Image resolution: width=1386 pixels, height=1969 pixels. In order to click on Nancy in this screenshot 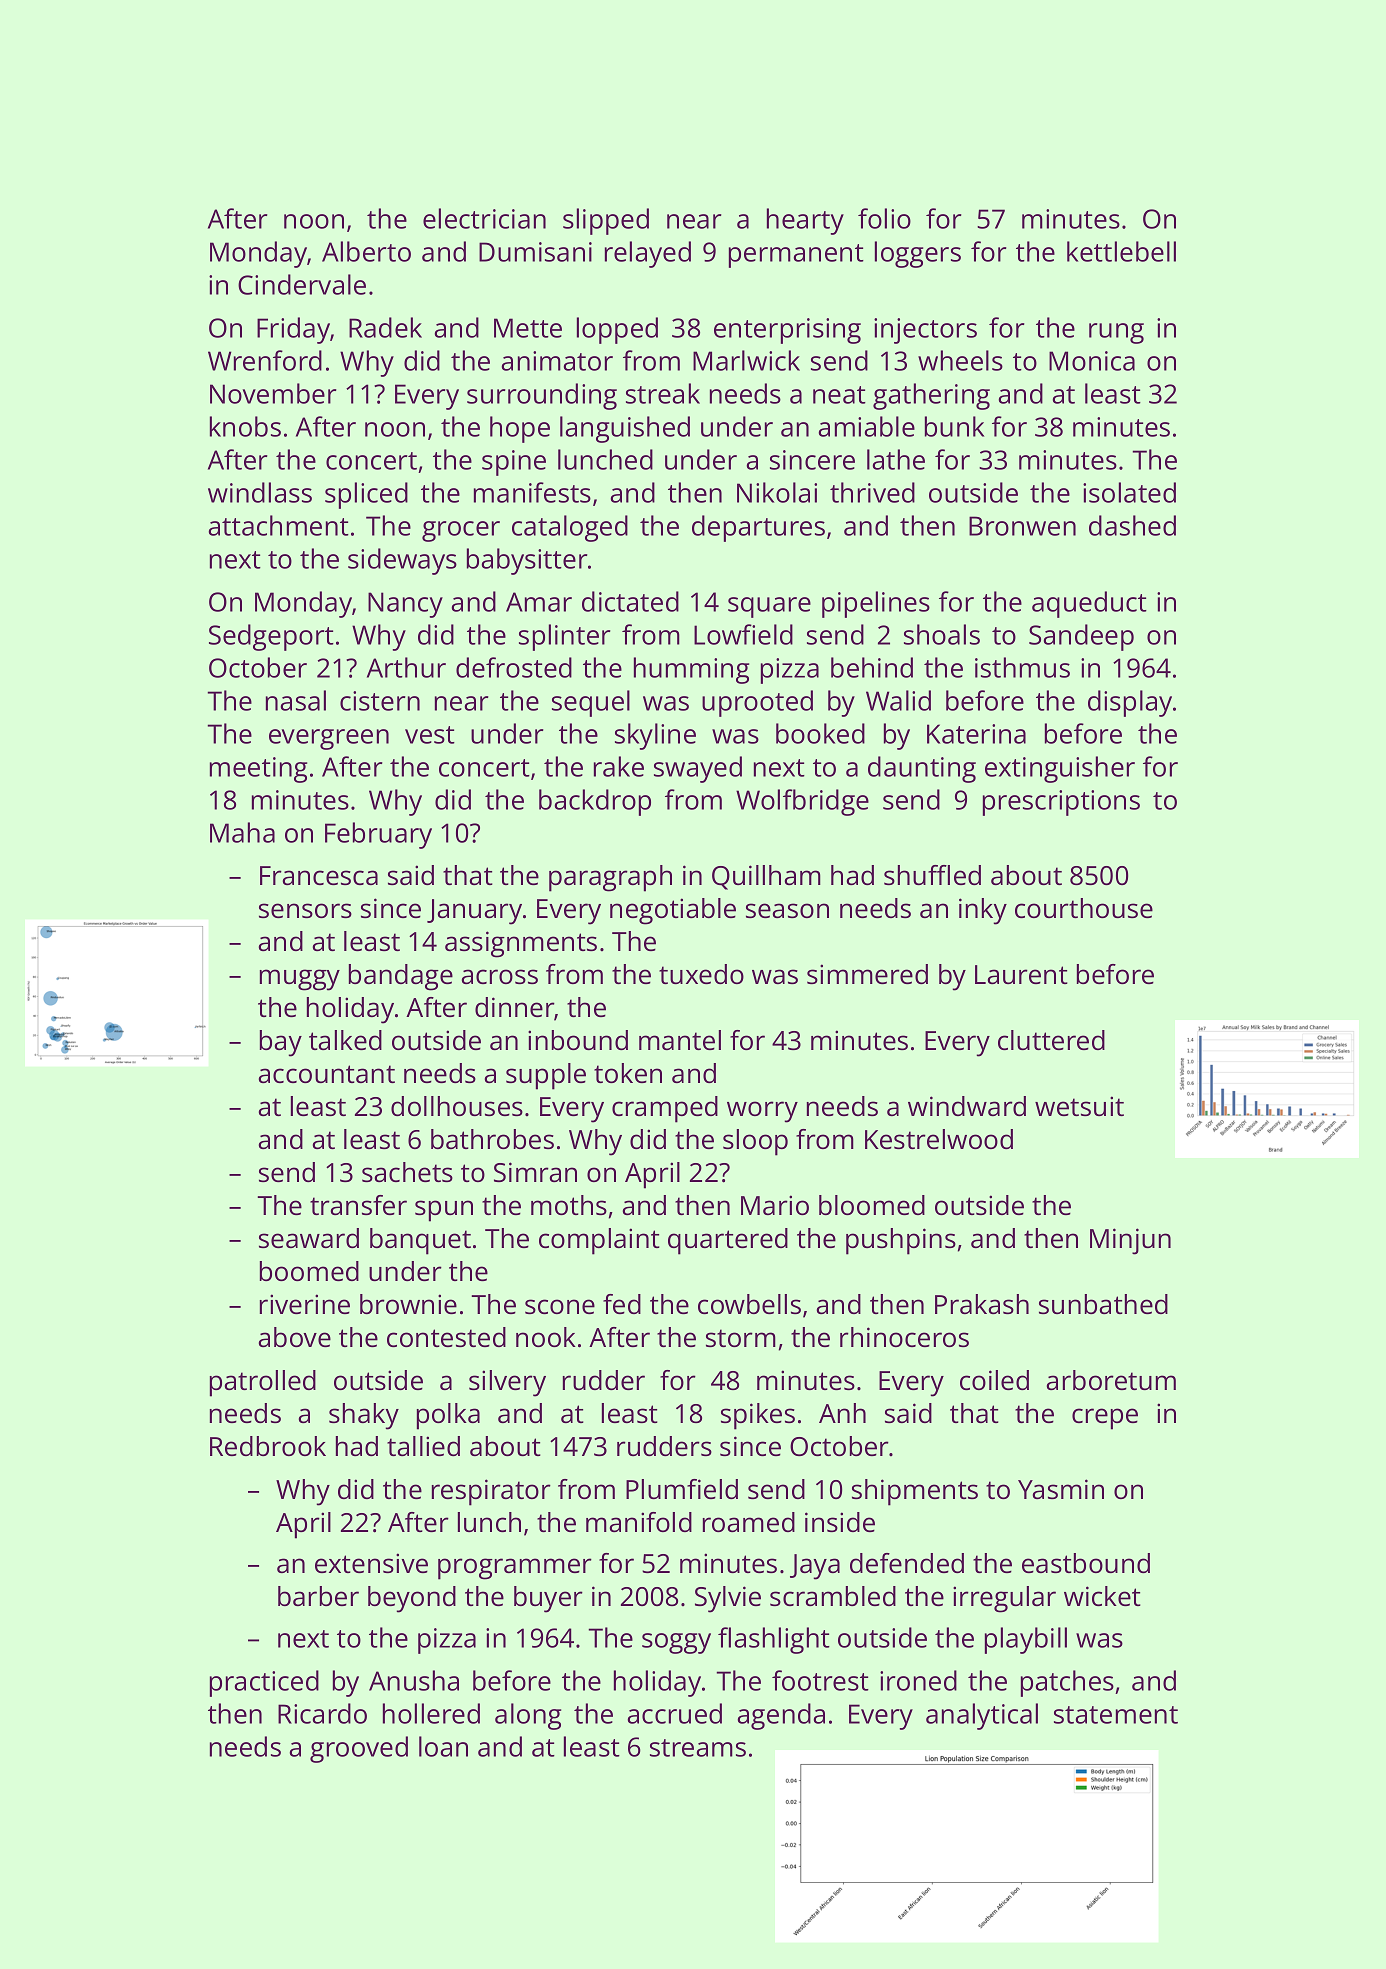, I will do `click(405, 605)`.
